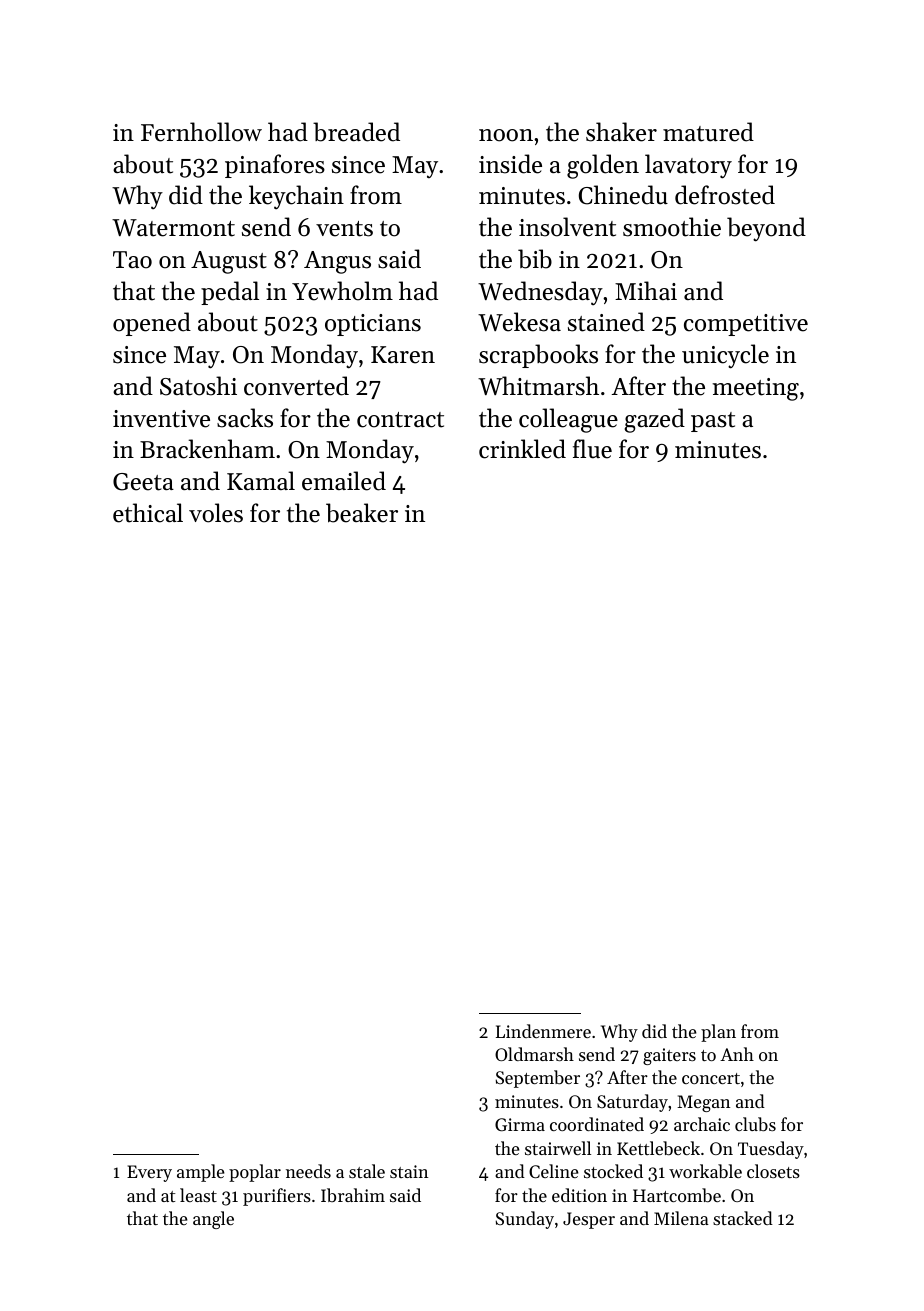  Describe the element at coordinates (255, 1173) in the document. I see `poplar` at that location.
